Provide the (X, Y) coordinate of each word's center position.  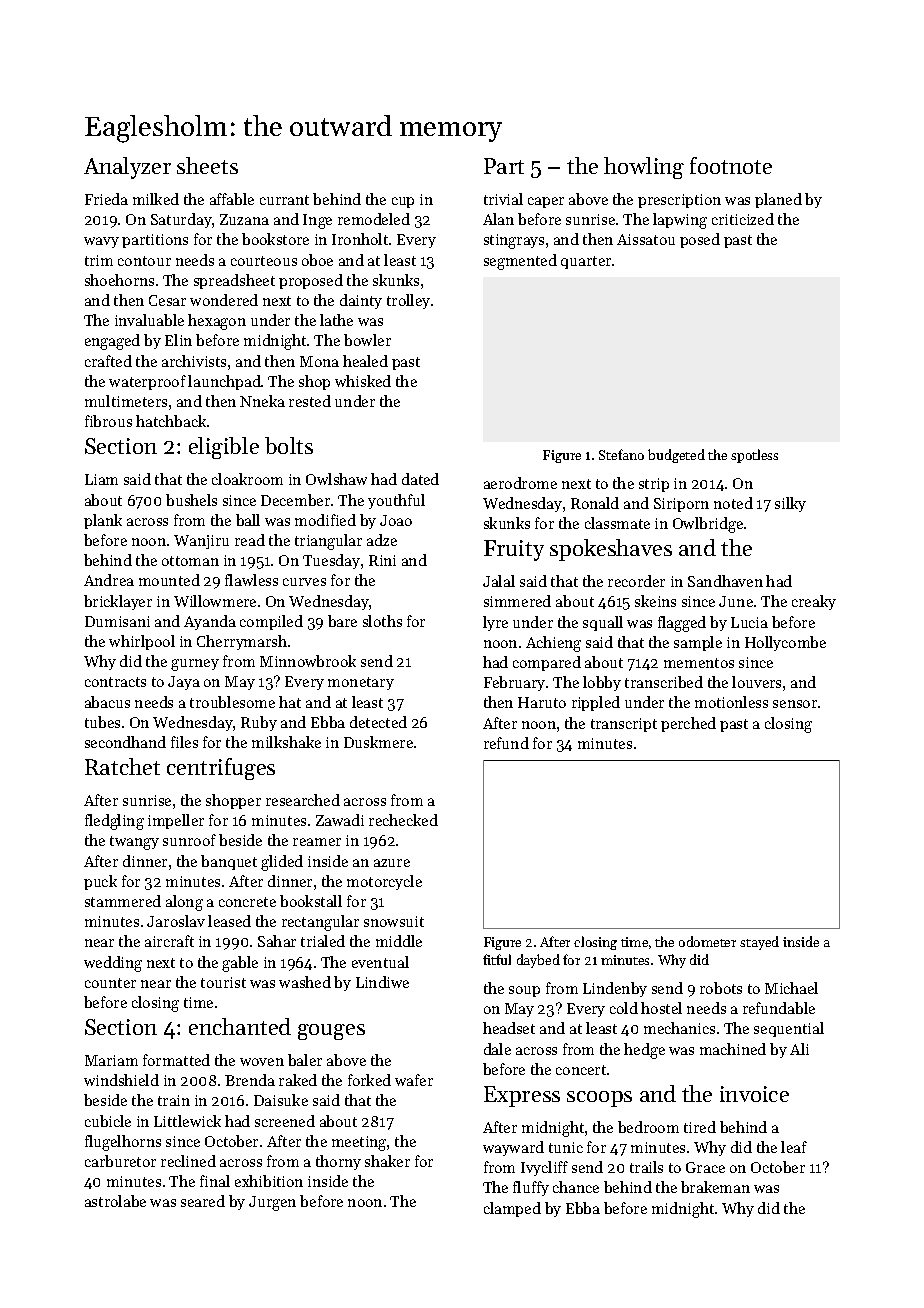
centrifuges (221, 769)
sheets (207, 165)
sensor (795, 704)
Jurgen (272, 1203)
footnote (731, 165)
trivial (503, 199)
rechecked (403, 820)
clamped (512, 1209)
